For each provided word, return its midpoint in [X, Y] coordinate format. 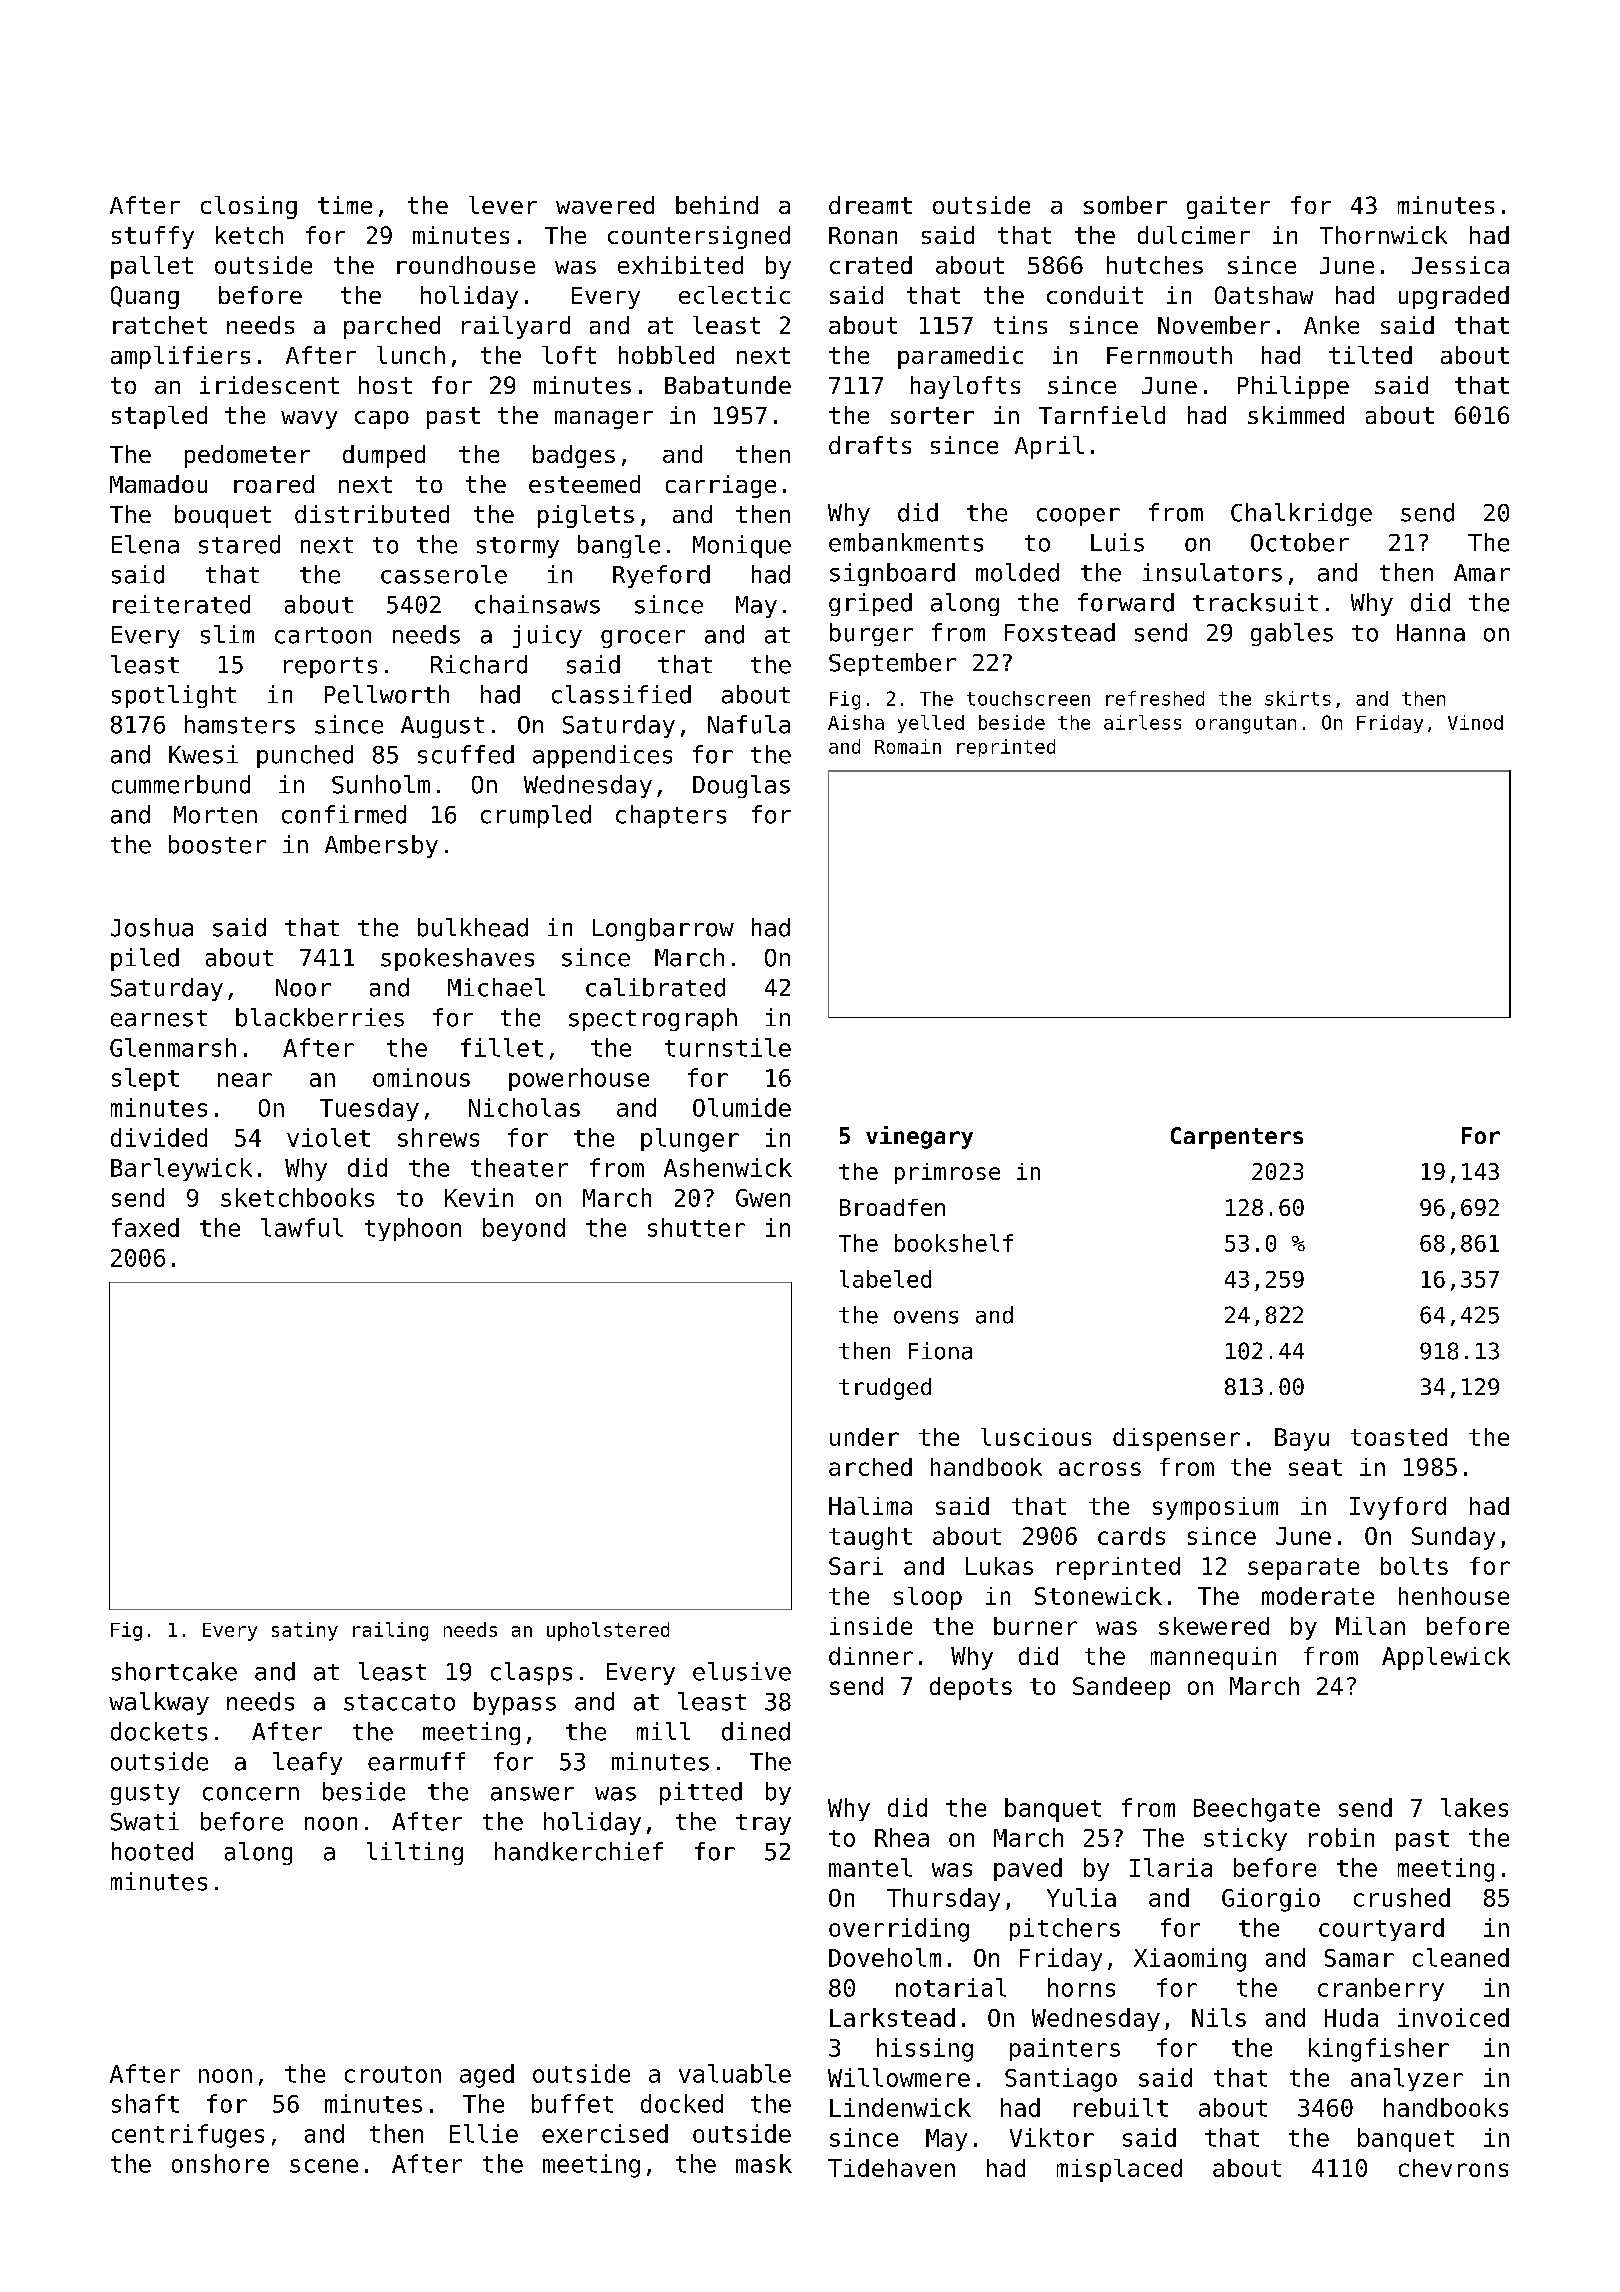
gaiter [1228, 207]
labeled [885, 1279]
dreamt [870, 205]
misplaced [1119, 2170]
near [245, 1080]
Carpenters [1237, 1138]
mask [764, 2163]
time [345, 205]
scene [324, 2166]
